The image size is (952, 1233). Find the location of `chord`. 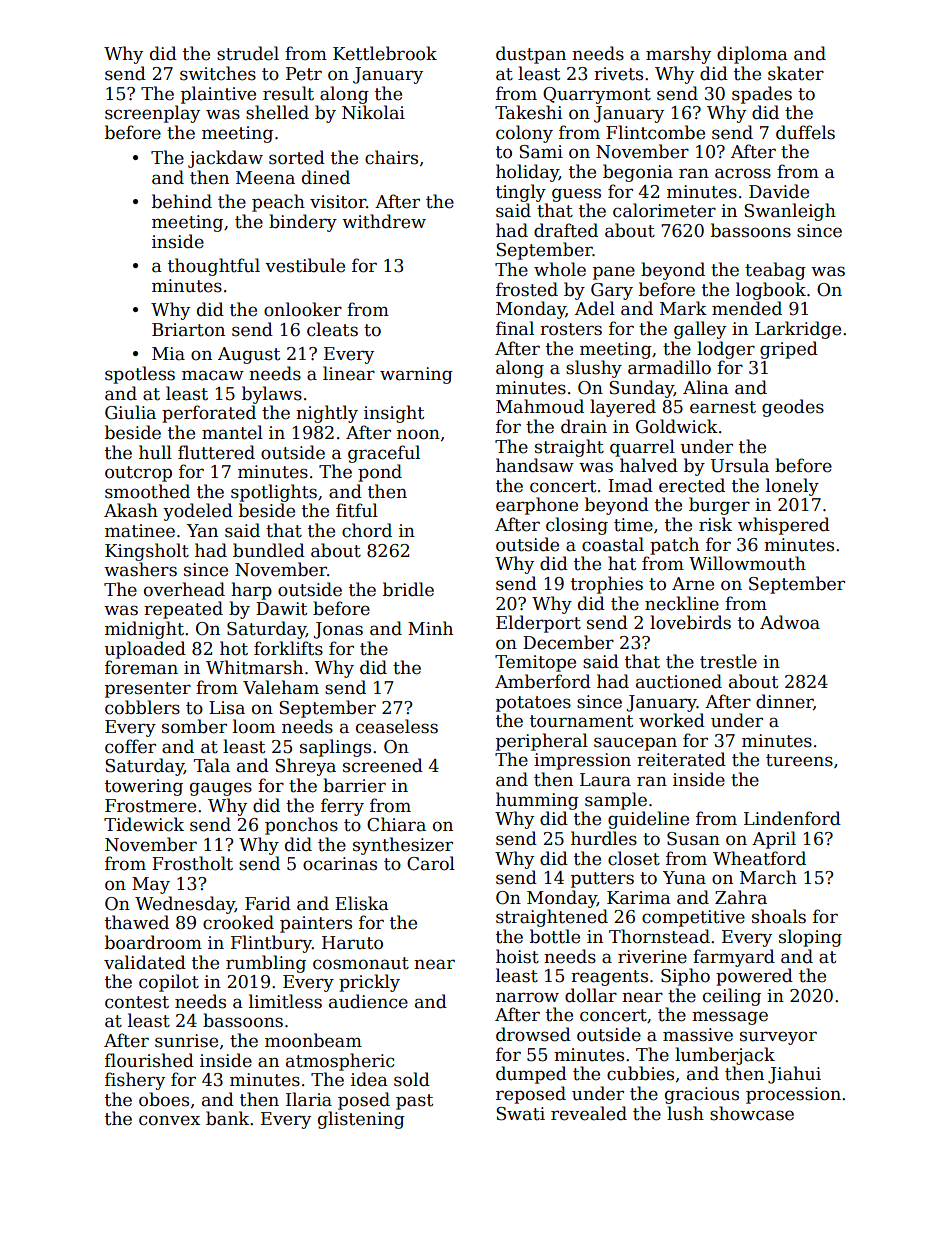

chord is located at coordinates (367, 530).
